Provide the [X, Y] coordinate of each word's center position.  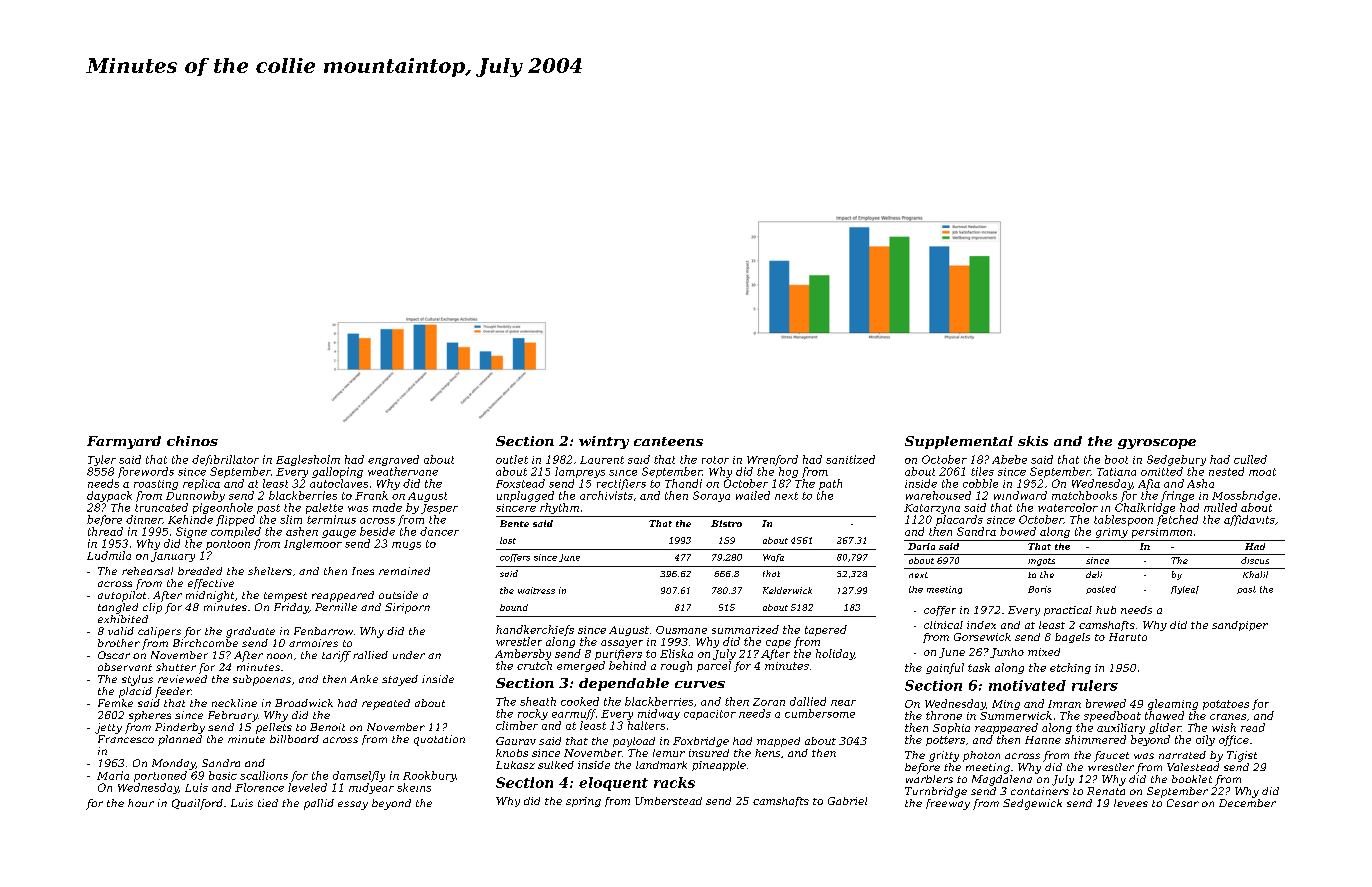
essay [353, 805]
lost [508, 540]
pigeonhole [223, 508]
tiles [982, 471]
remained [404, 571]
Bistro [726, 523]
